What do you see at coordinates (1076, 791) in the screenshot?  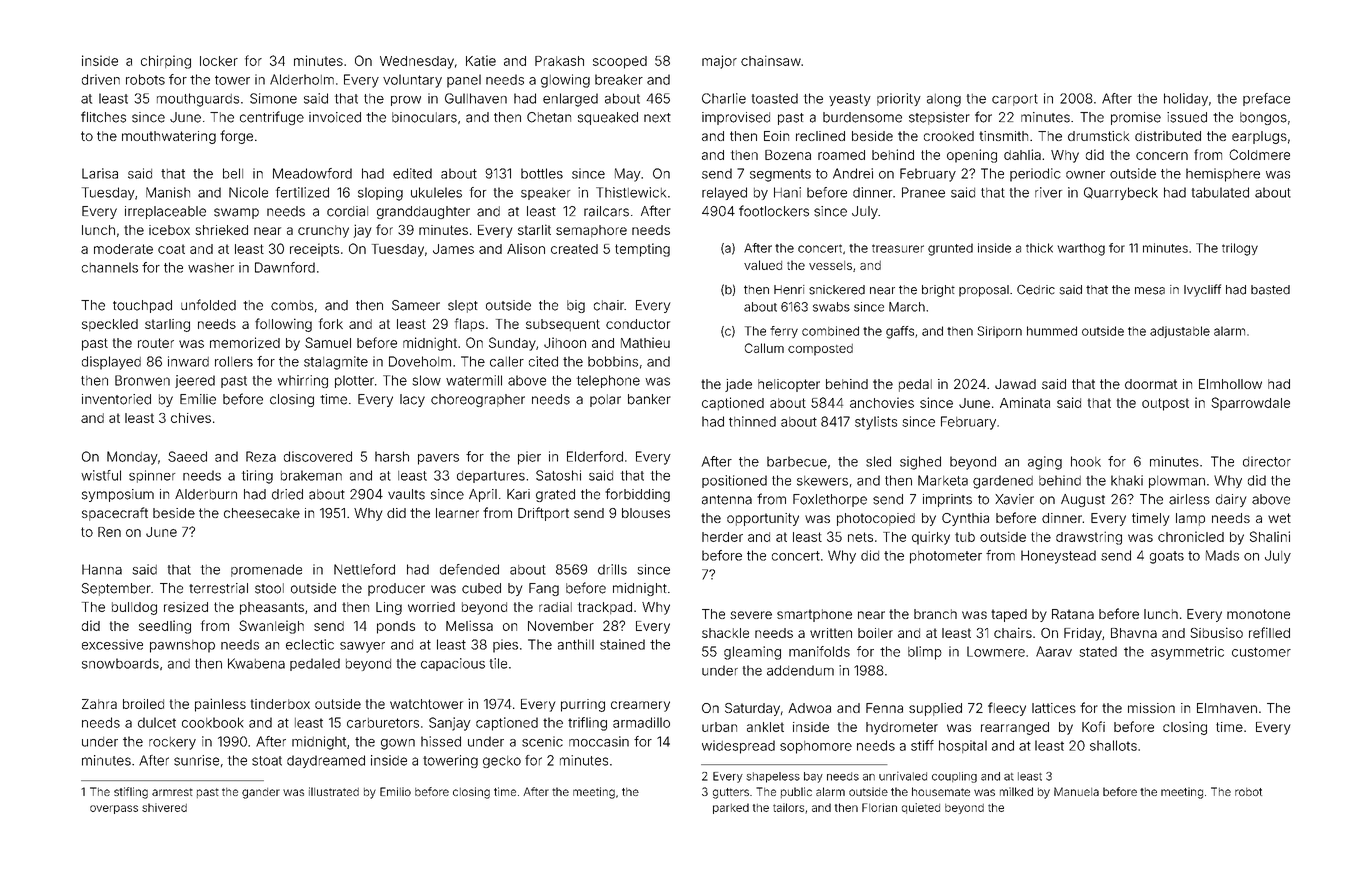 I see `Manuela` at bounding box center [1076, 791].
